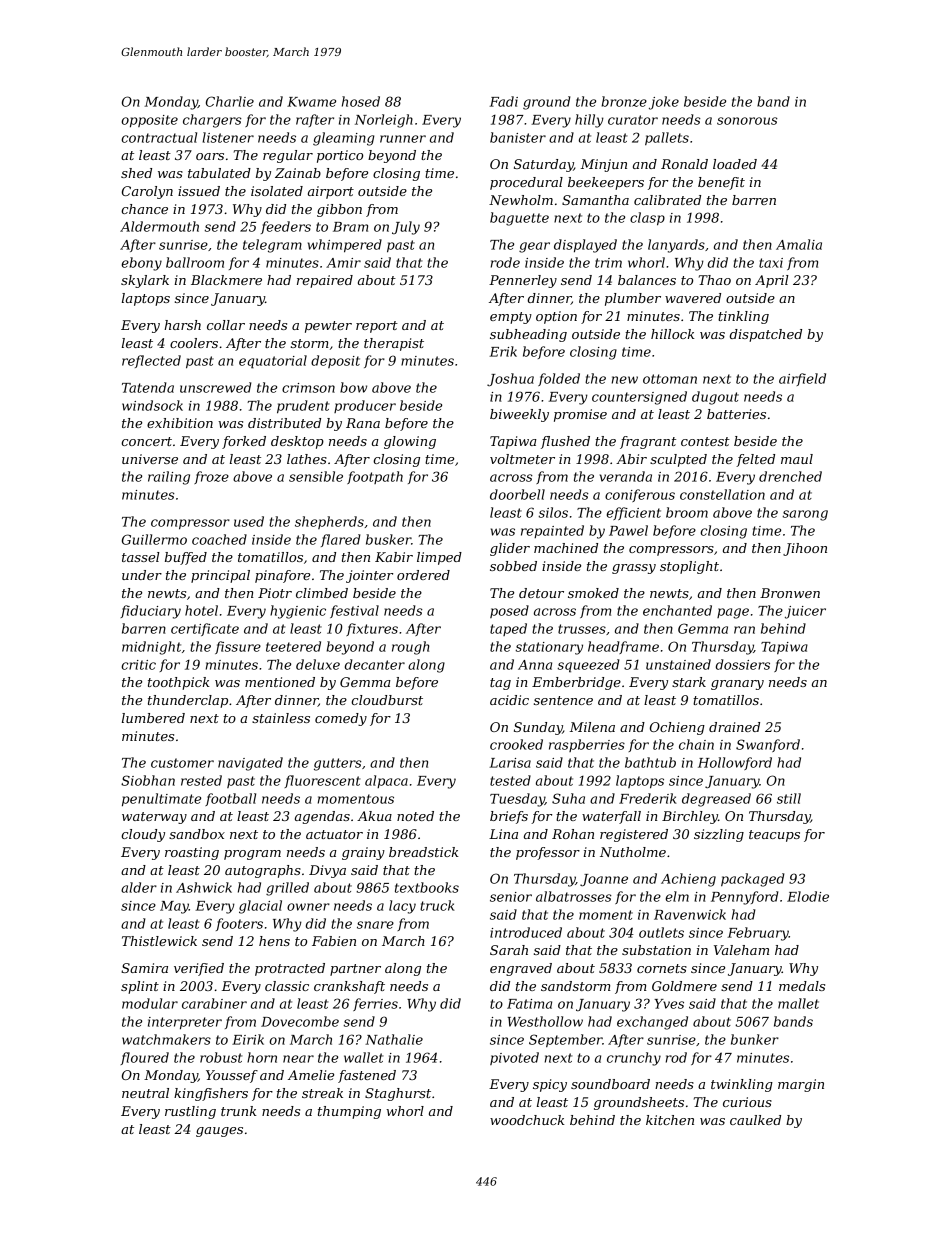  Describe the element at coordinates (182, 325) in the page. I see `harsh` at that location.
